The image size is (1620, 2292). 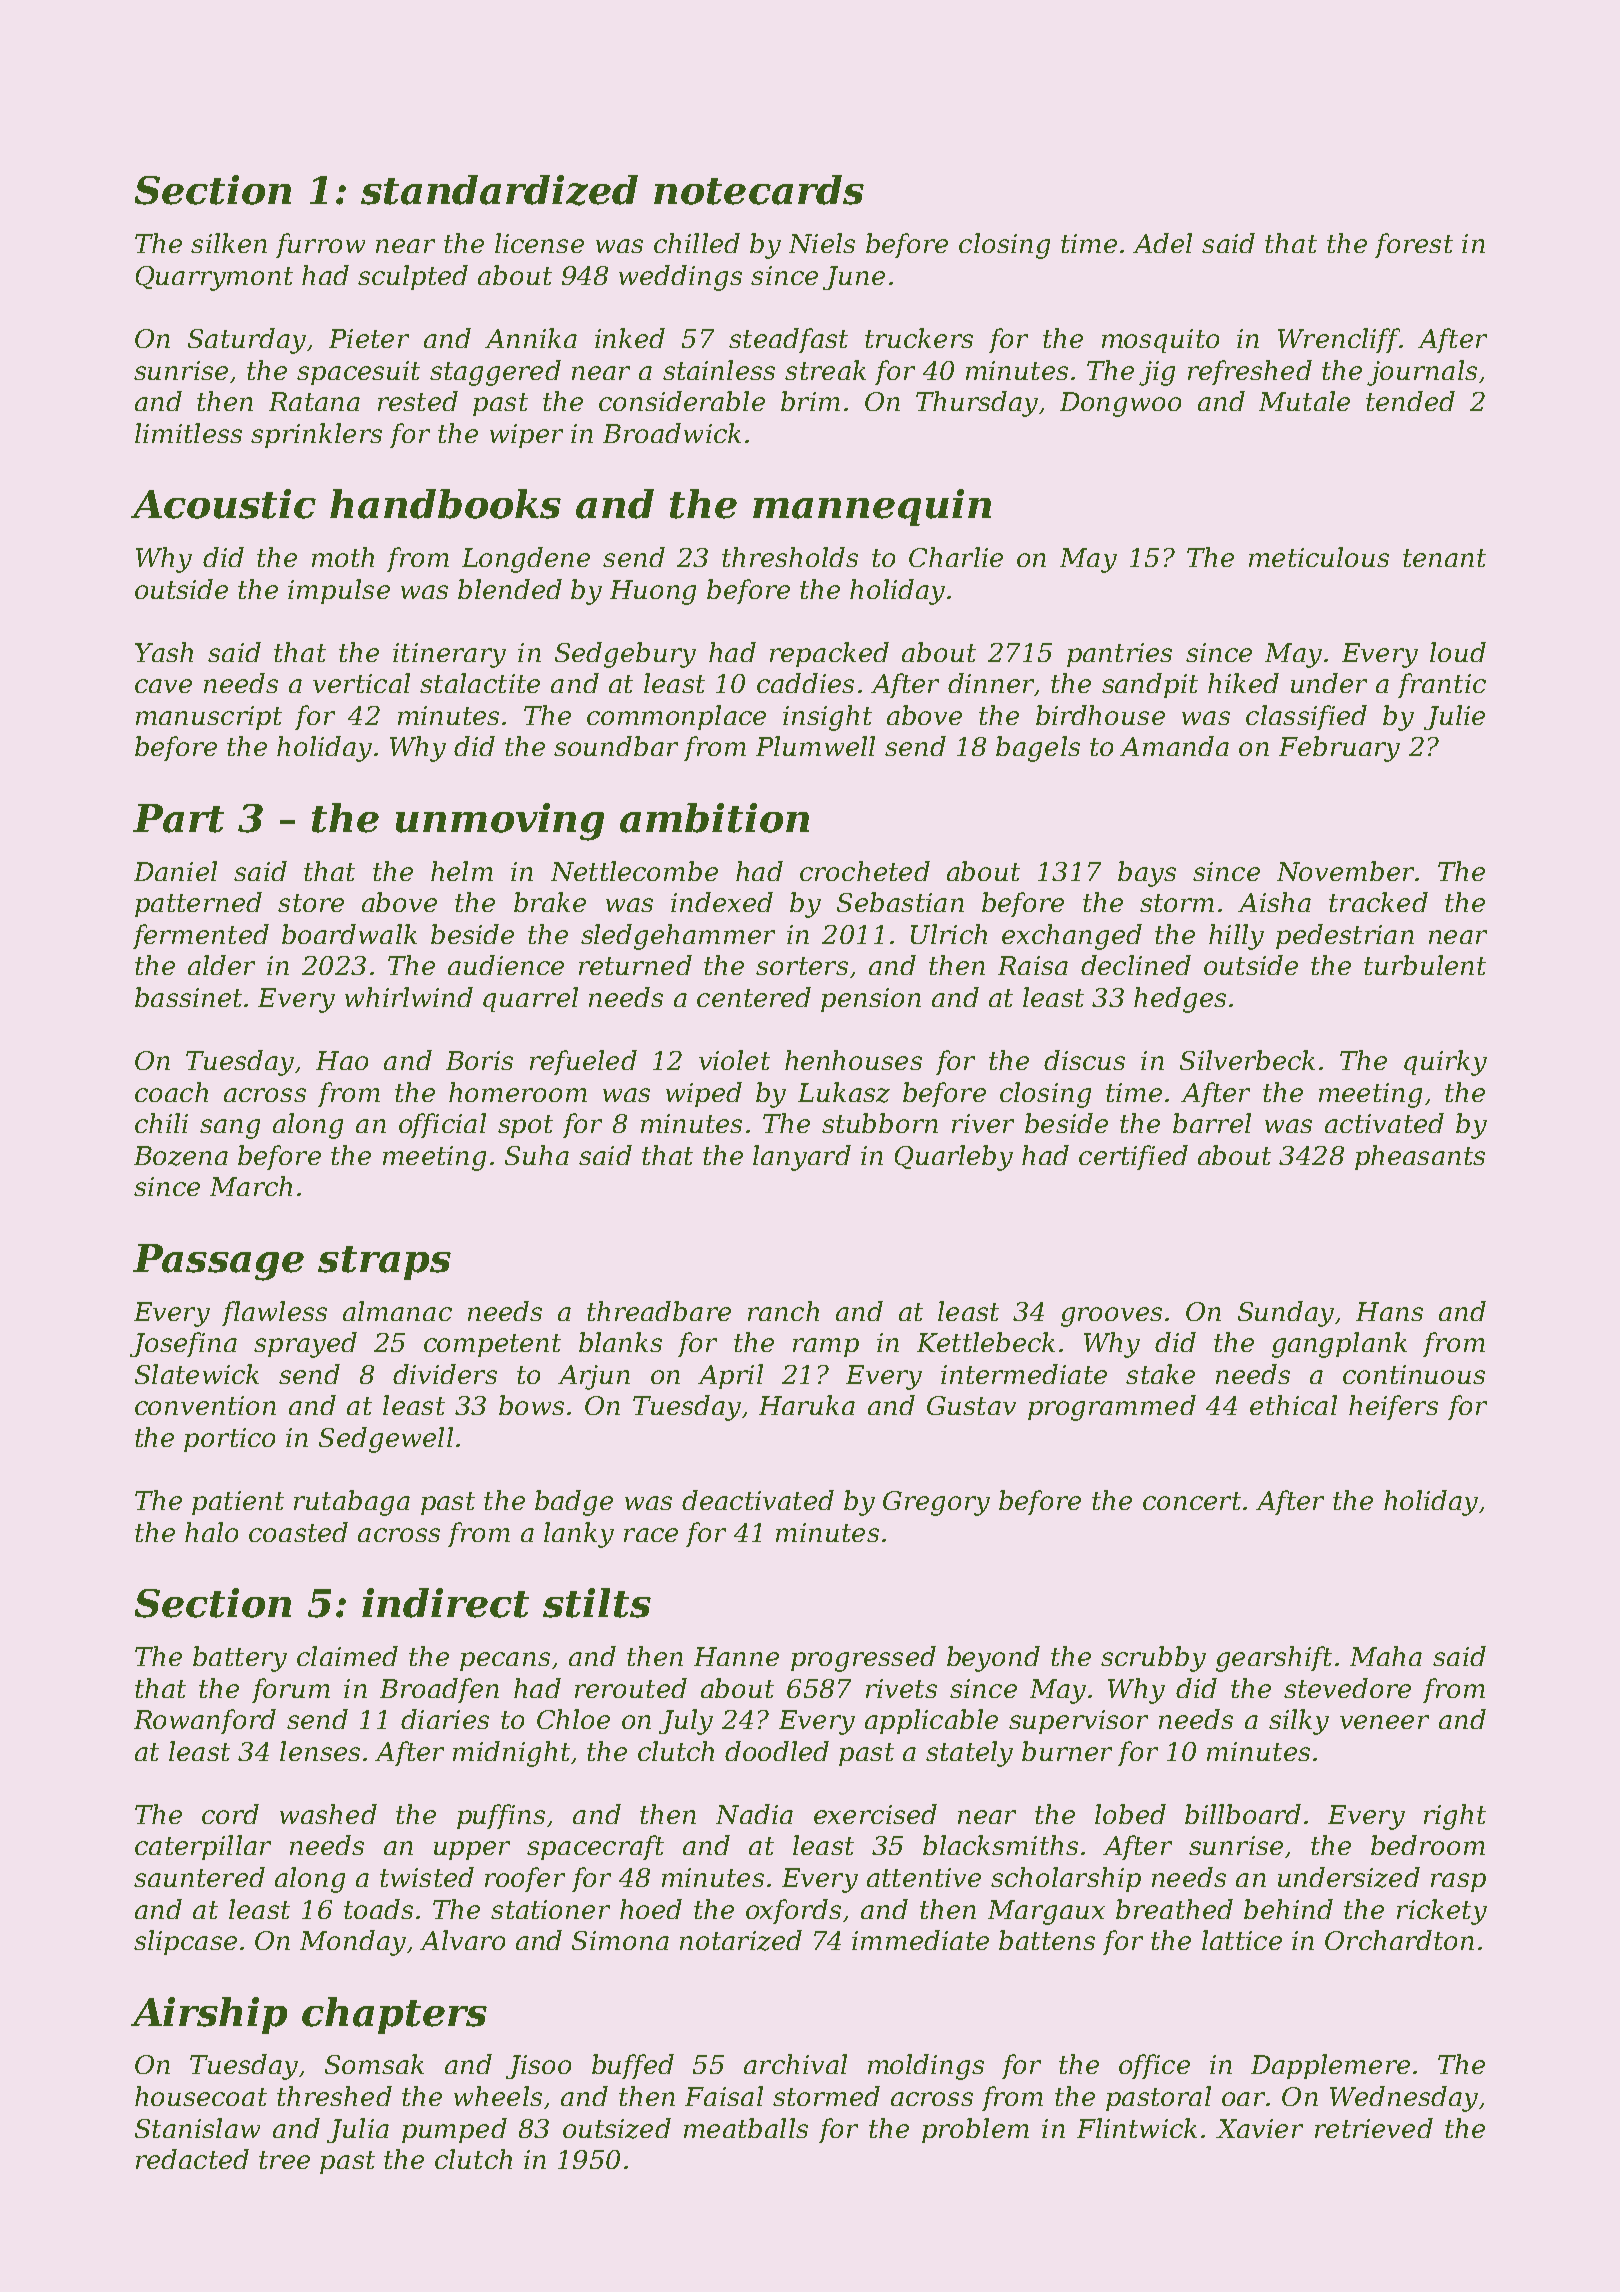 I want to click on brim, so click(x=810, y=401).
